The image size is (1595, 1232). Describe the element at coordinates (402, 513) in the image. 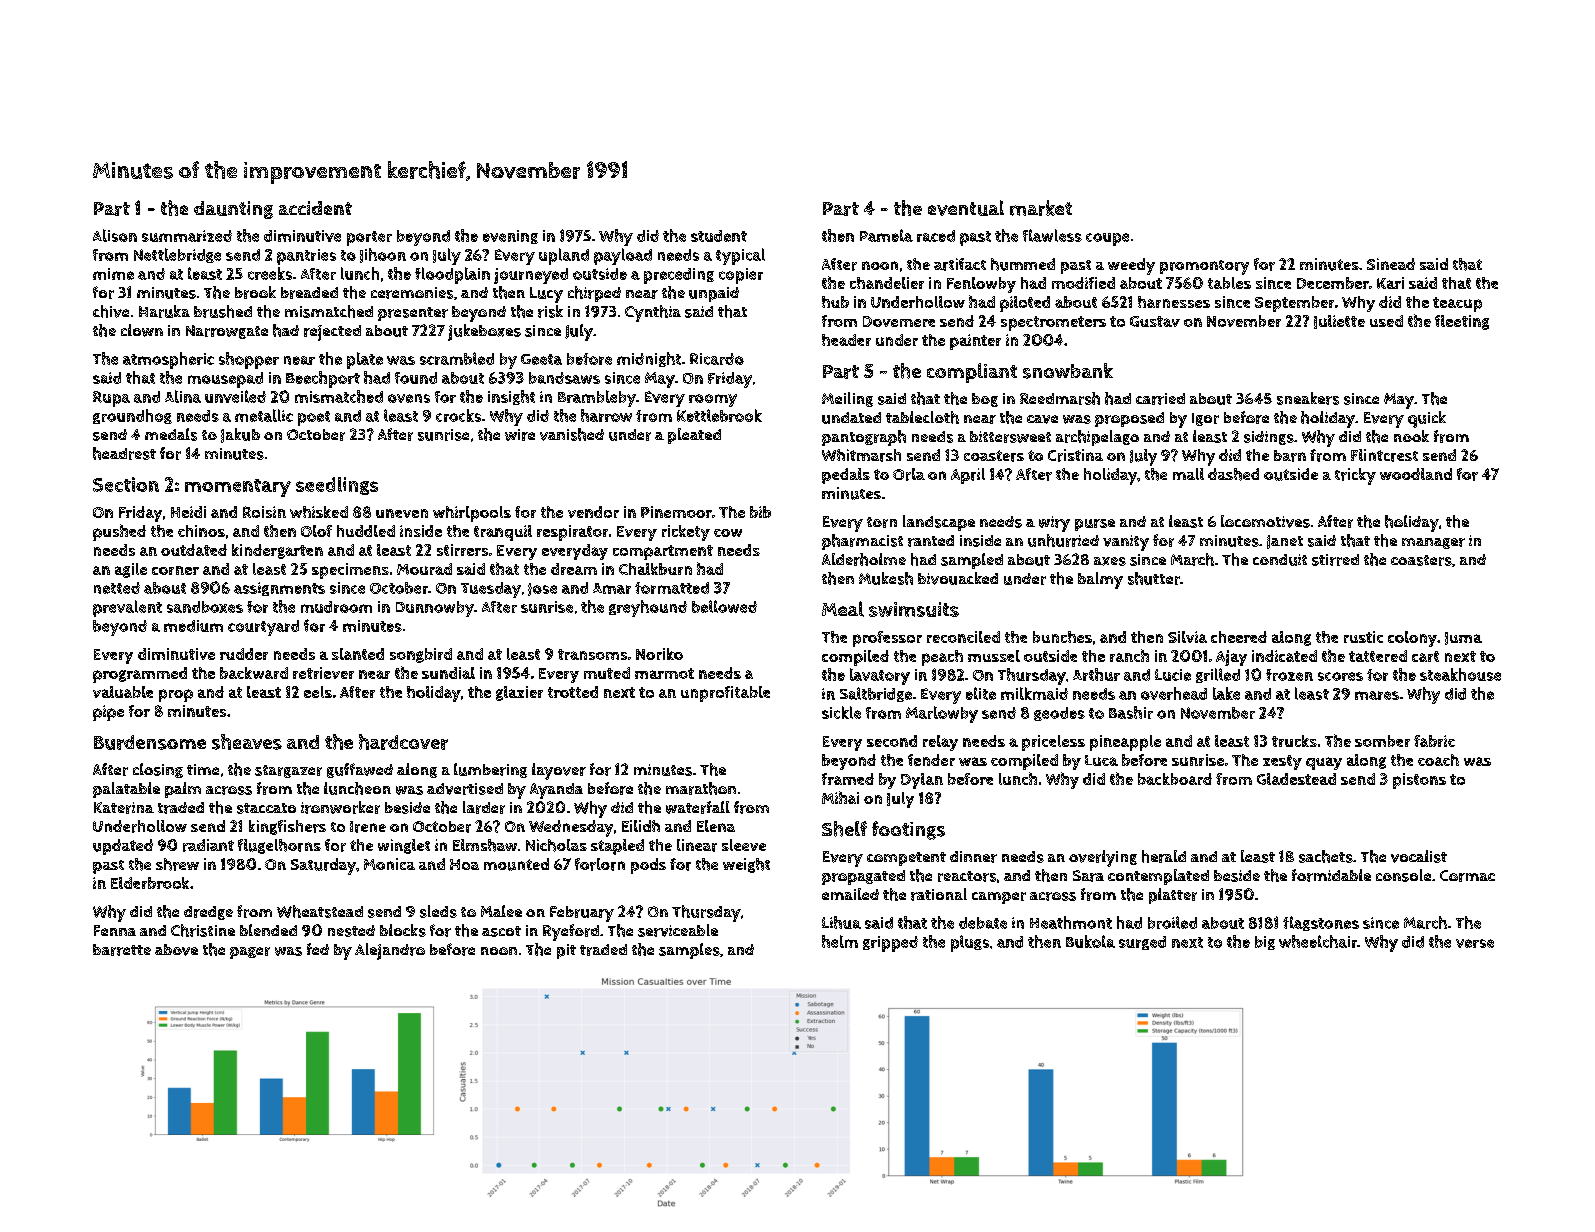

I see `uneven` at that location.
